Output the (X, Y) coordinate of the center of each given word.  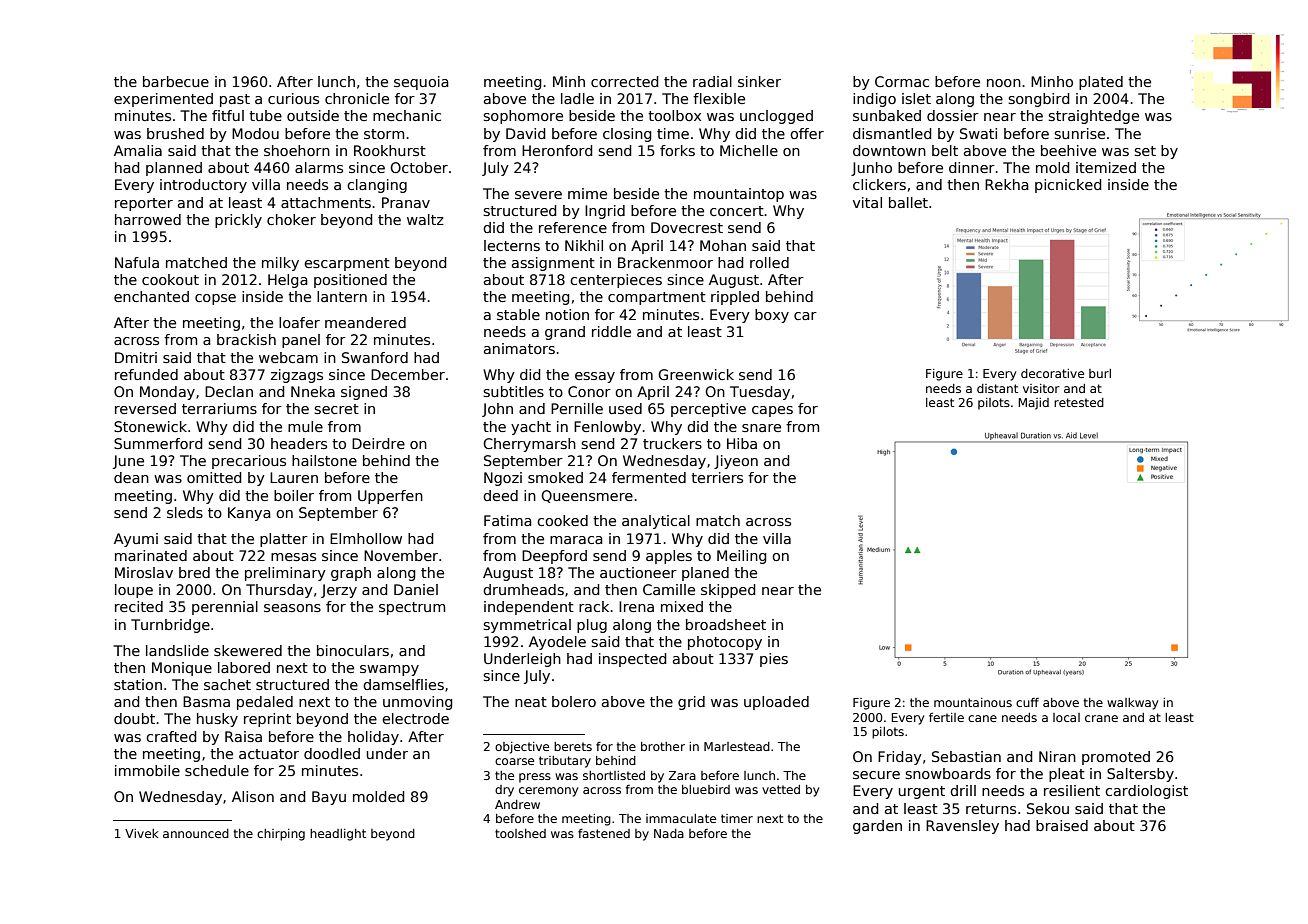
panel (301, 341)
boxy (772, 316)
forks (677, 150)
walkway (1132, 704)
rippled (735, 298)
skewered (248, 650)
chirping (281, 835)
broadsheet (726, 624)
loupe (134, 591)
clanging (377, 186)
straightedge (1093, 117)
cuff (1027, 702)
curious (293, 98)
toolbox (674, 115)
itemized (1106, 167)
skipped (728, 591)
